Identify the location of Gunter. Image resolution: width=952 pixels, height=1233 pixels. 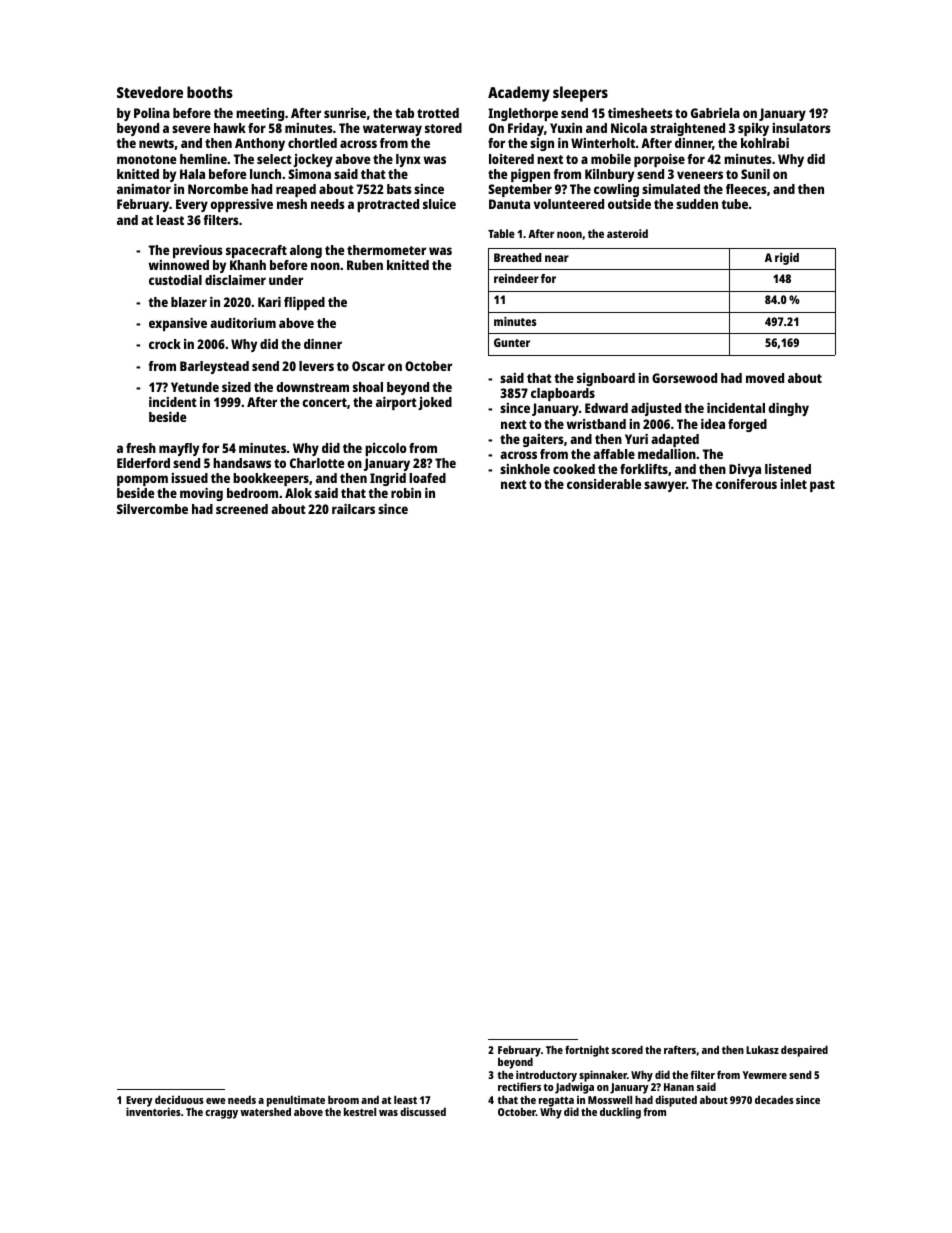
(512, 342).
